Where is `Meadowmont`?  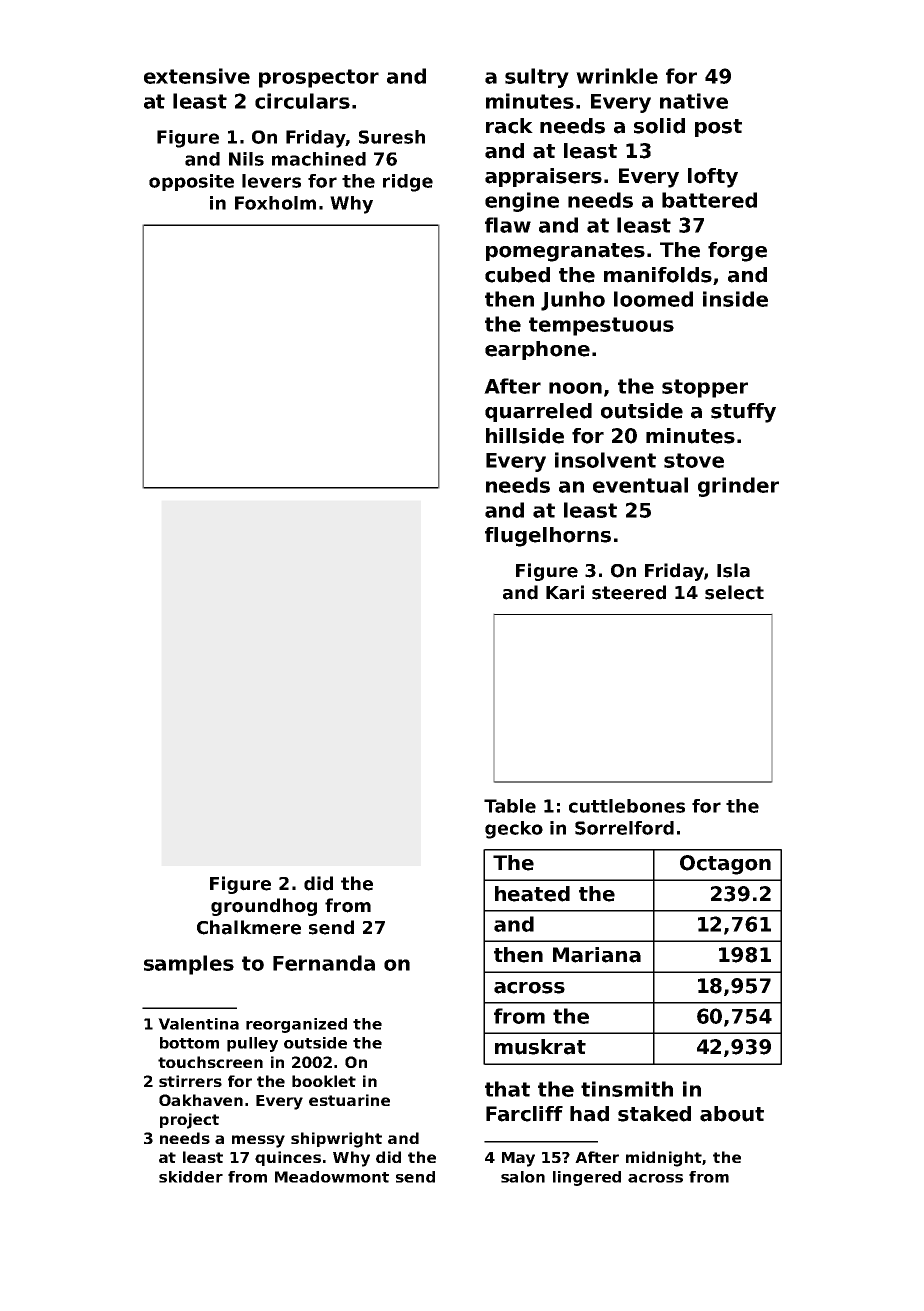 Meadowmont is located at coordinates (332, 1177).
